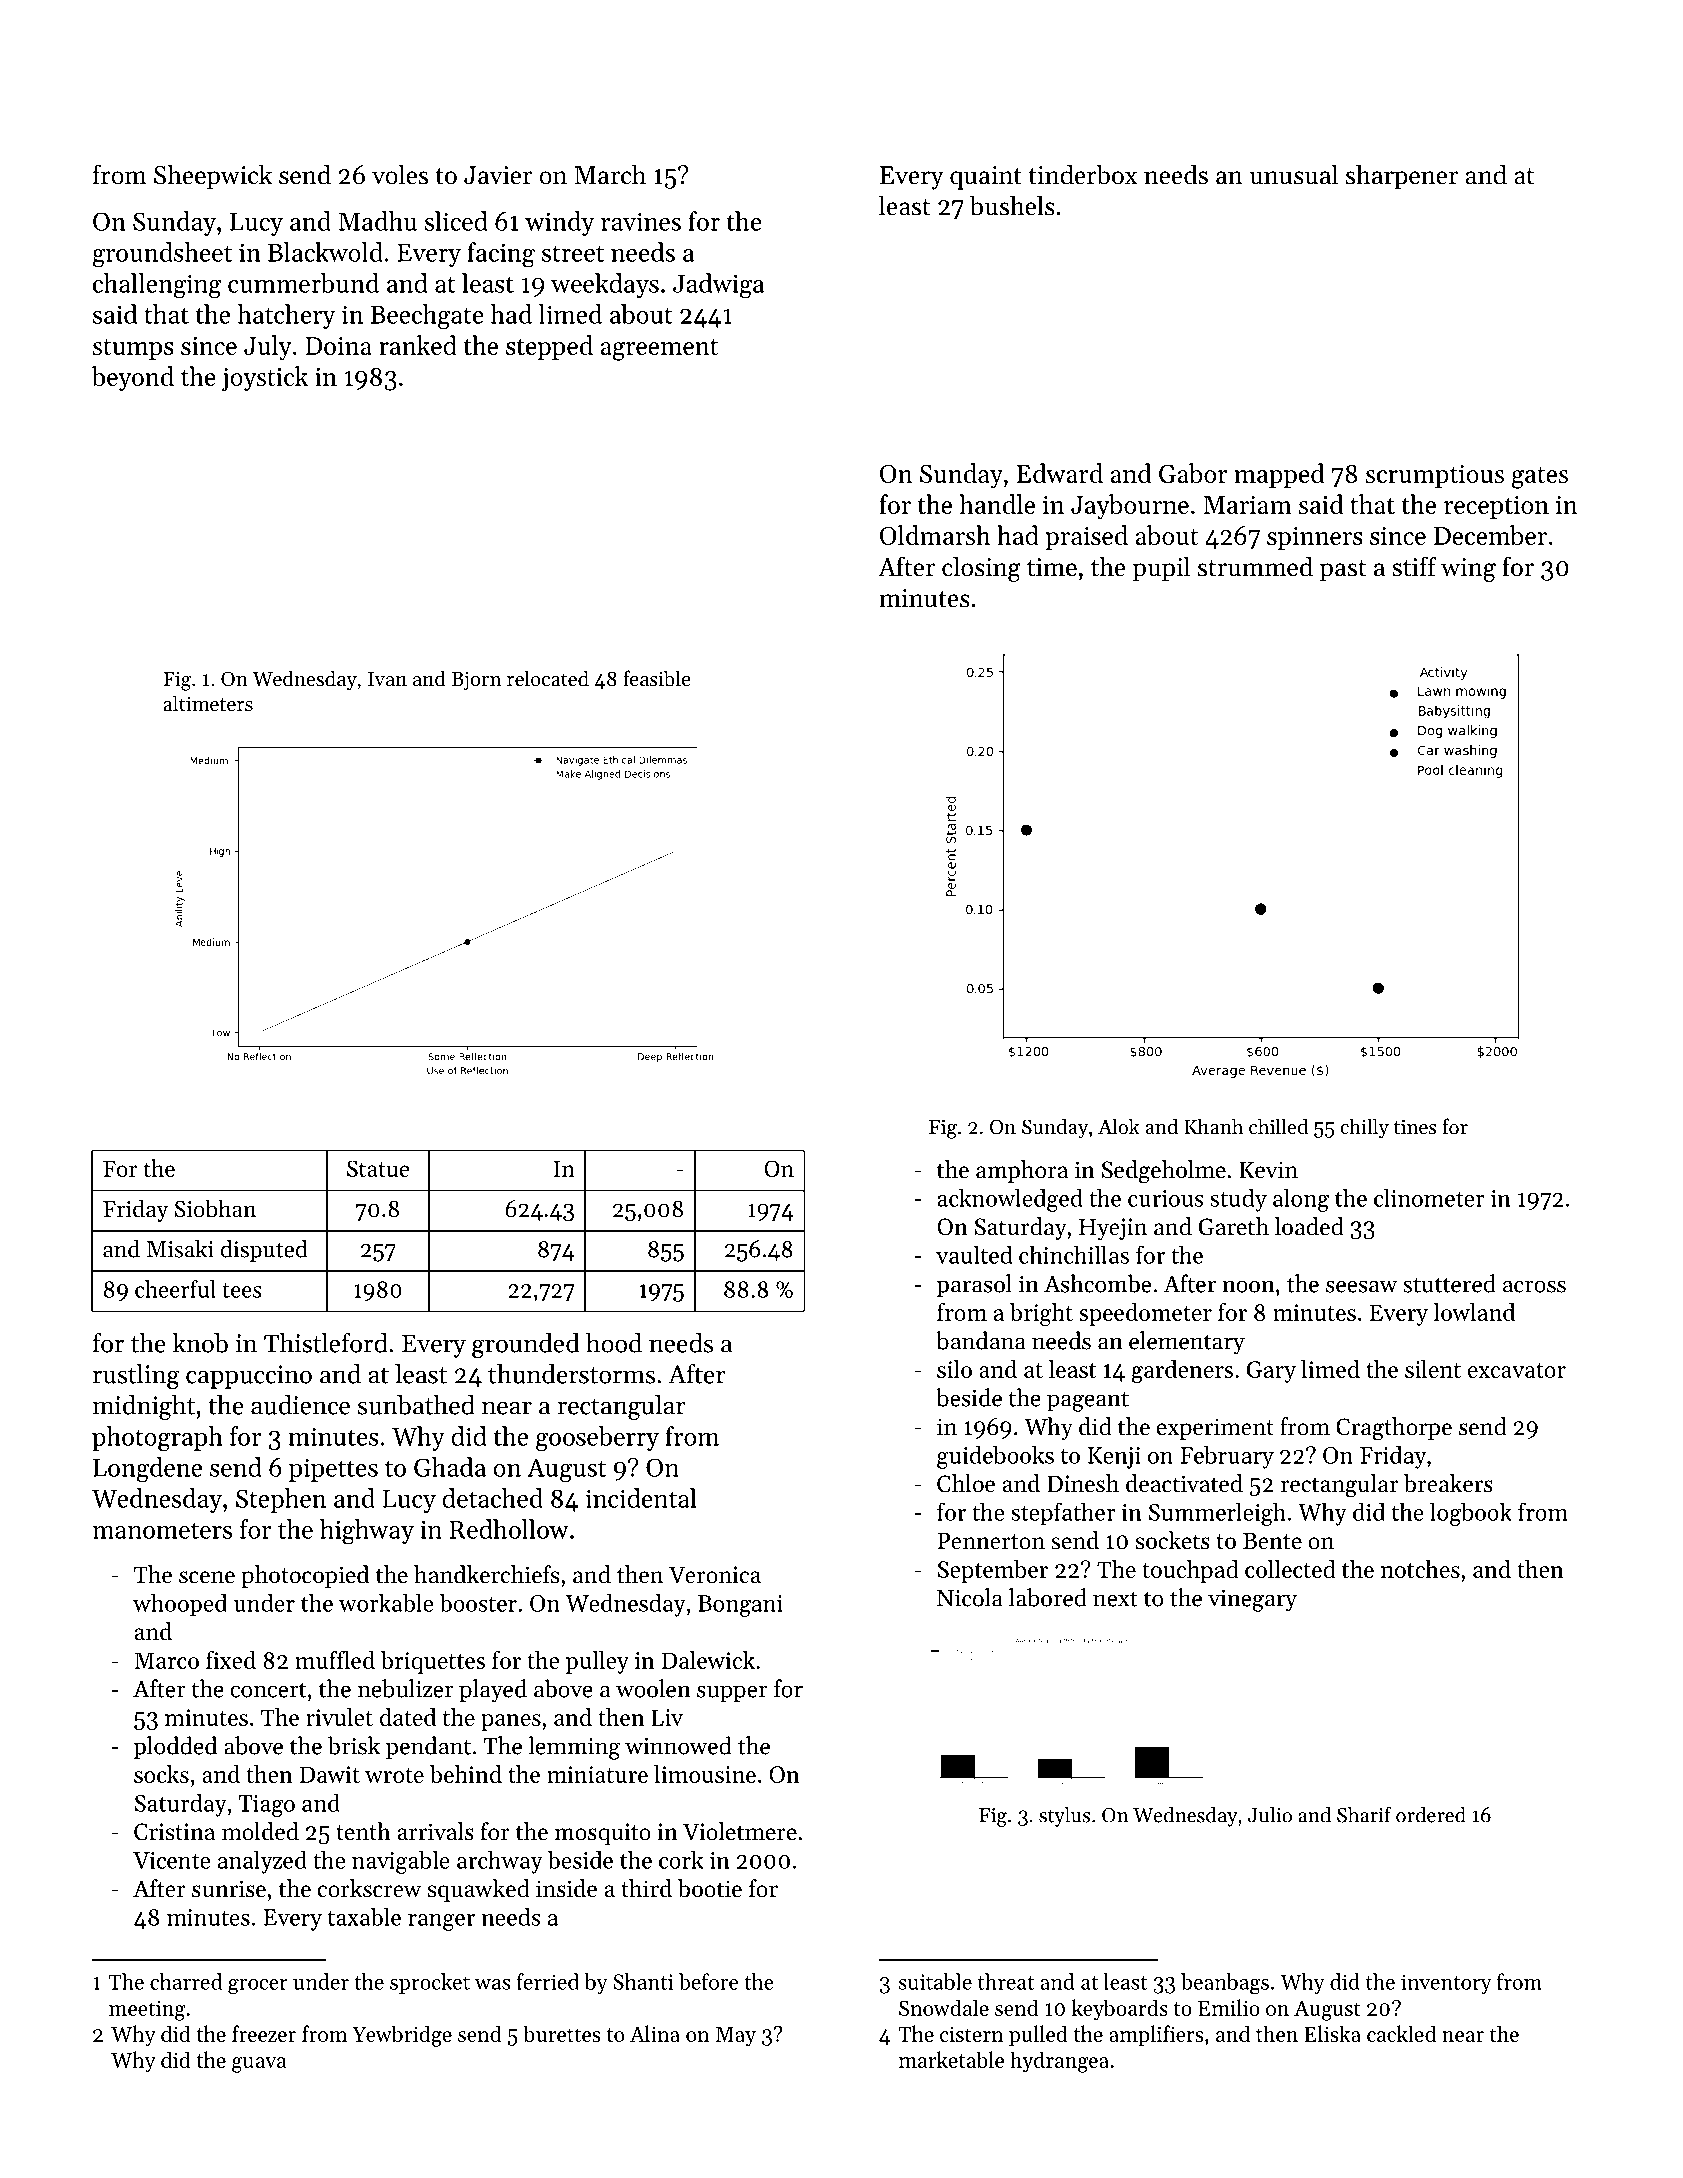  What do you see at coordinates (951, 2059) in the page?
I see `marketable` at bounding box center [951, 2059].
